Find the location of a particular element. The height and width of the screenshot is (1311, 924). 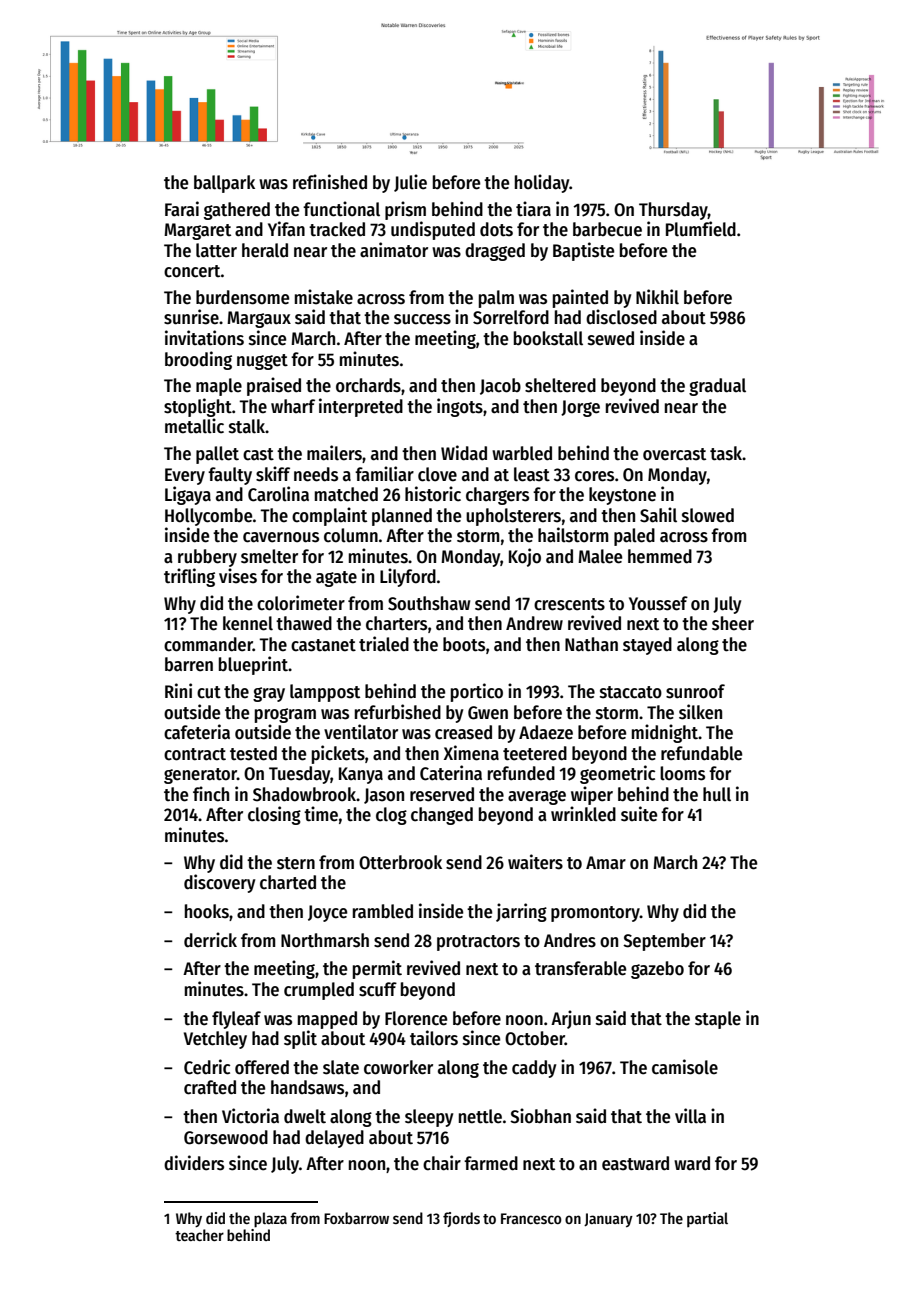

hull is located at coordinates (717, 794).
